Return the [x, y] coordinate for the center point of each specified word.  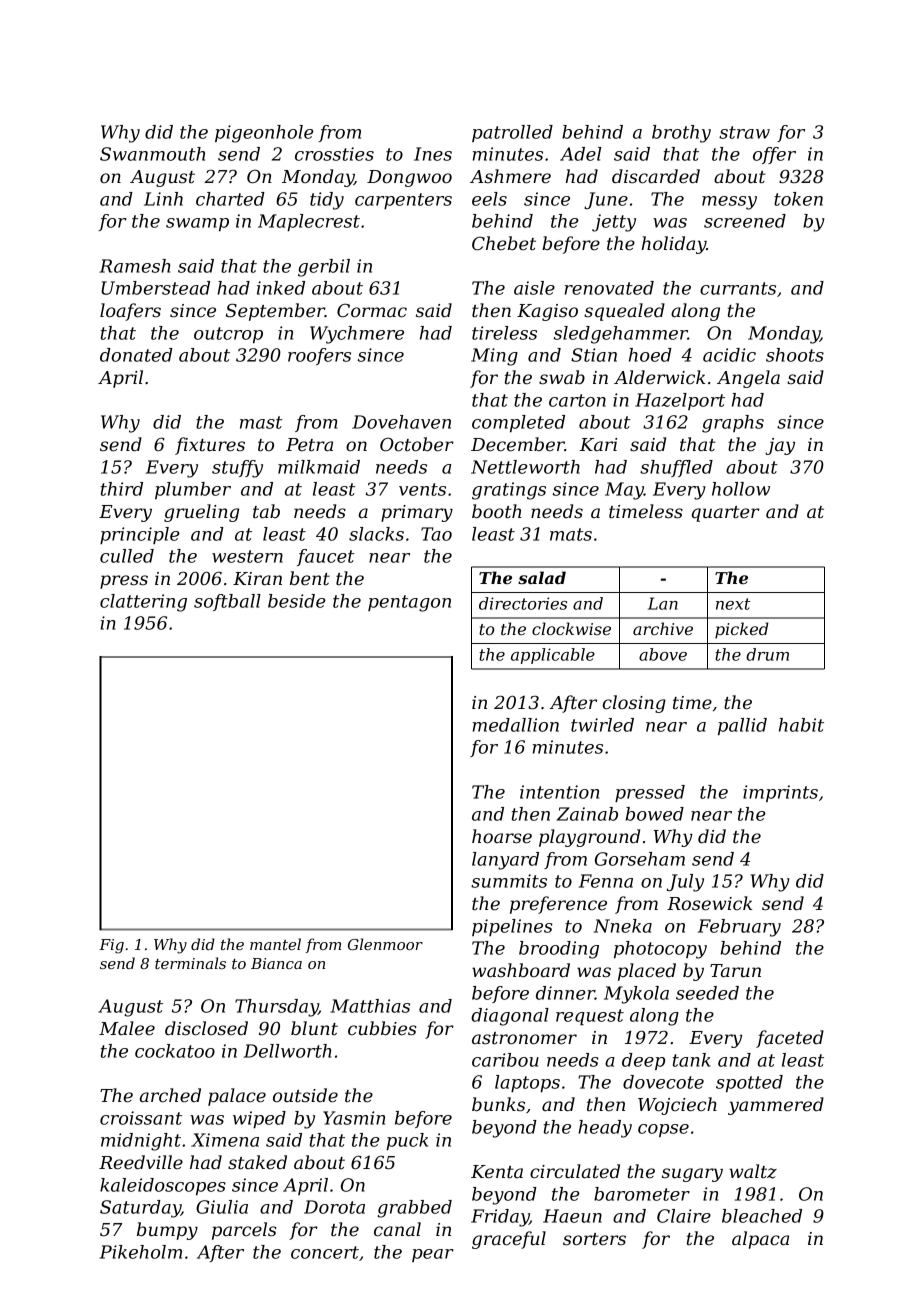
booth [497, 511]
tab [266, 511]
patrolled [512, 133]
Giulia [222, 1207]
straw [744, 132]
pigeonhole [264, 134]
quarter [726, 514]
